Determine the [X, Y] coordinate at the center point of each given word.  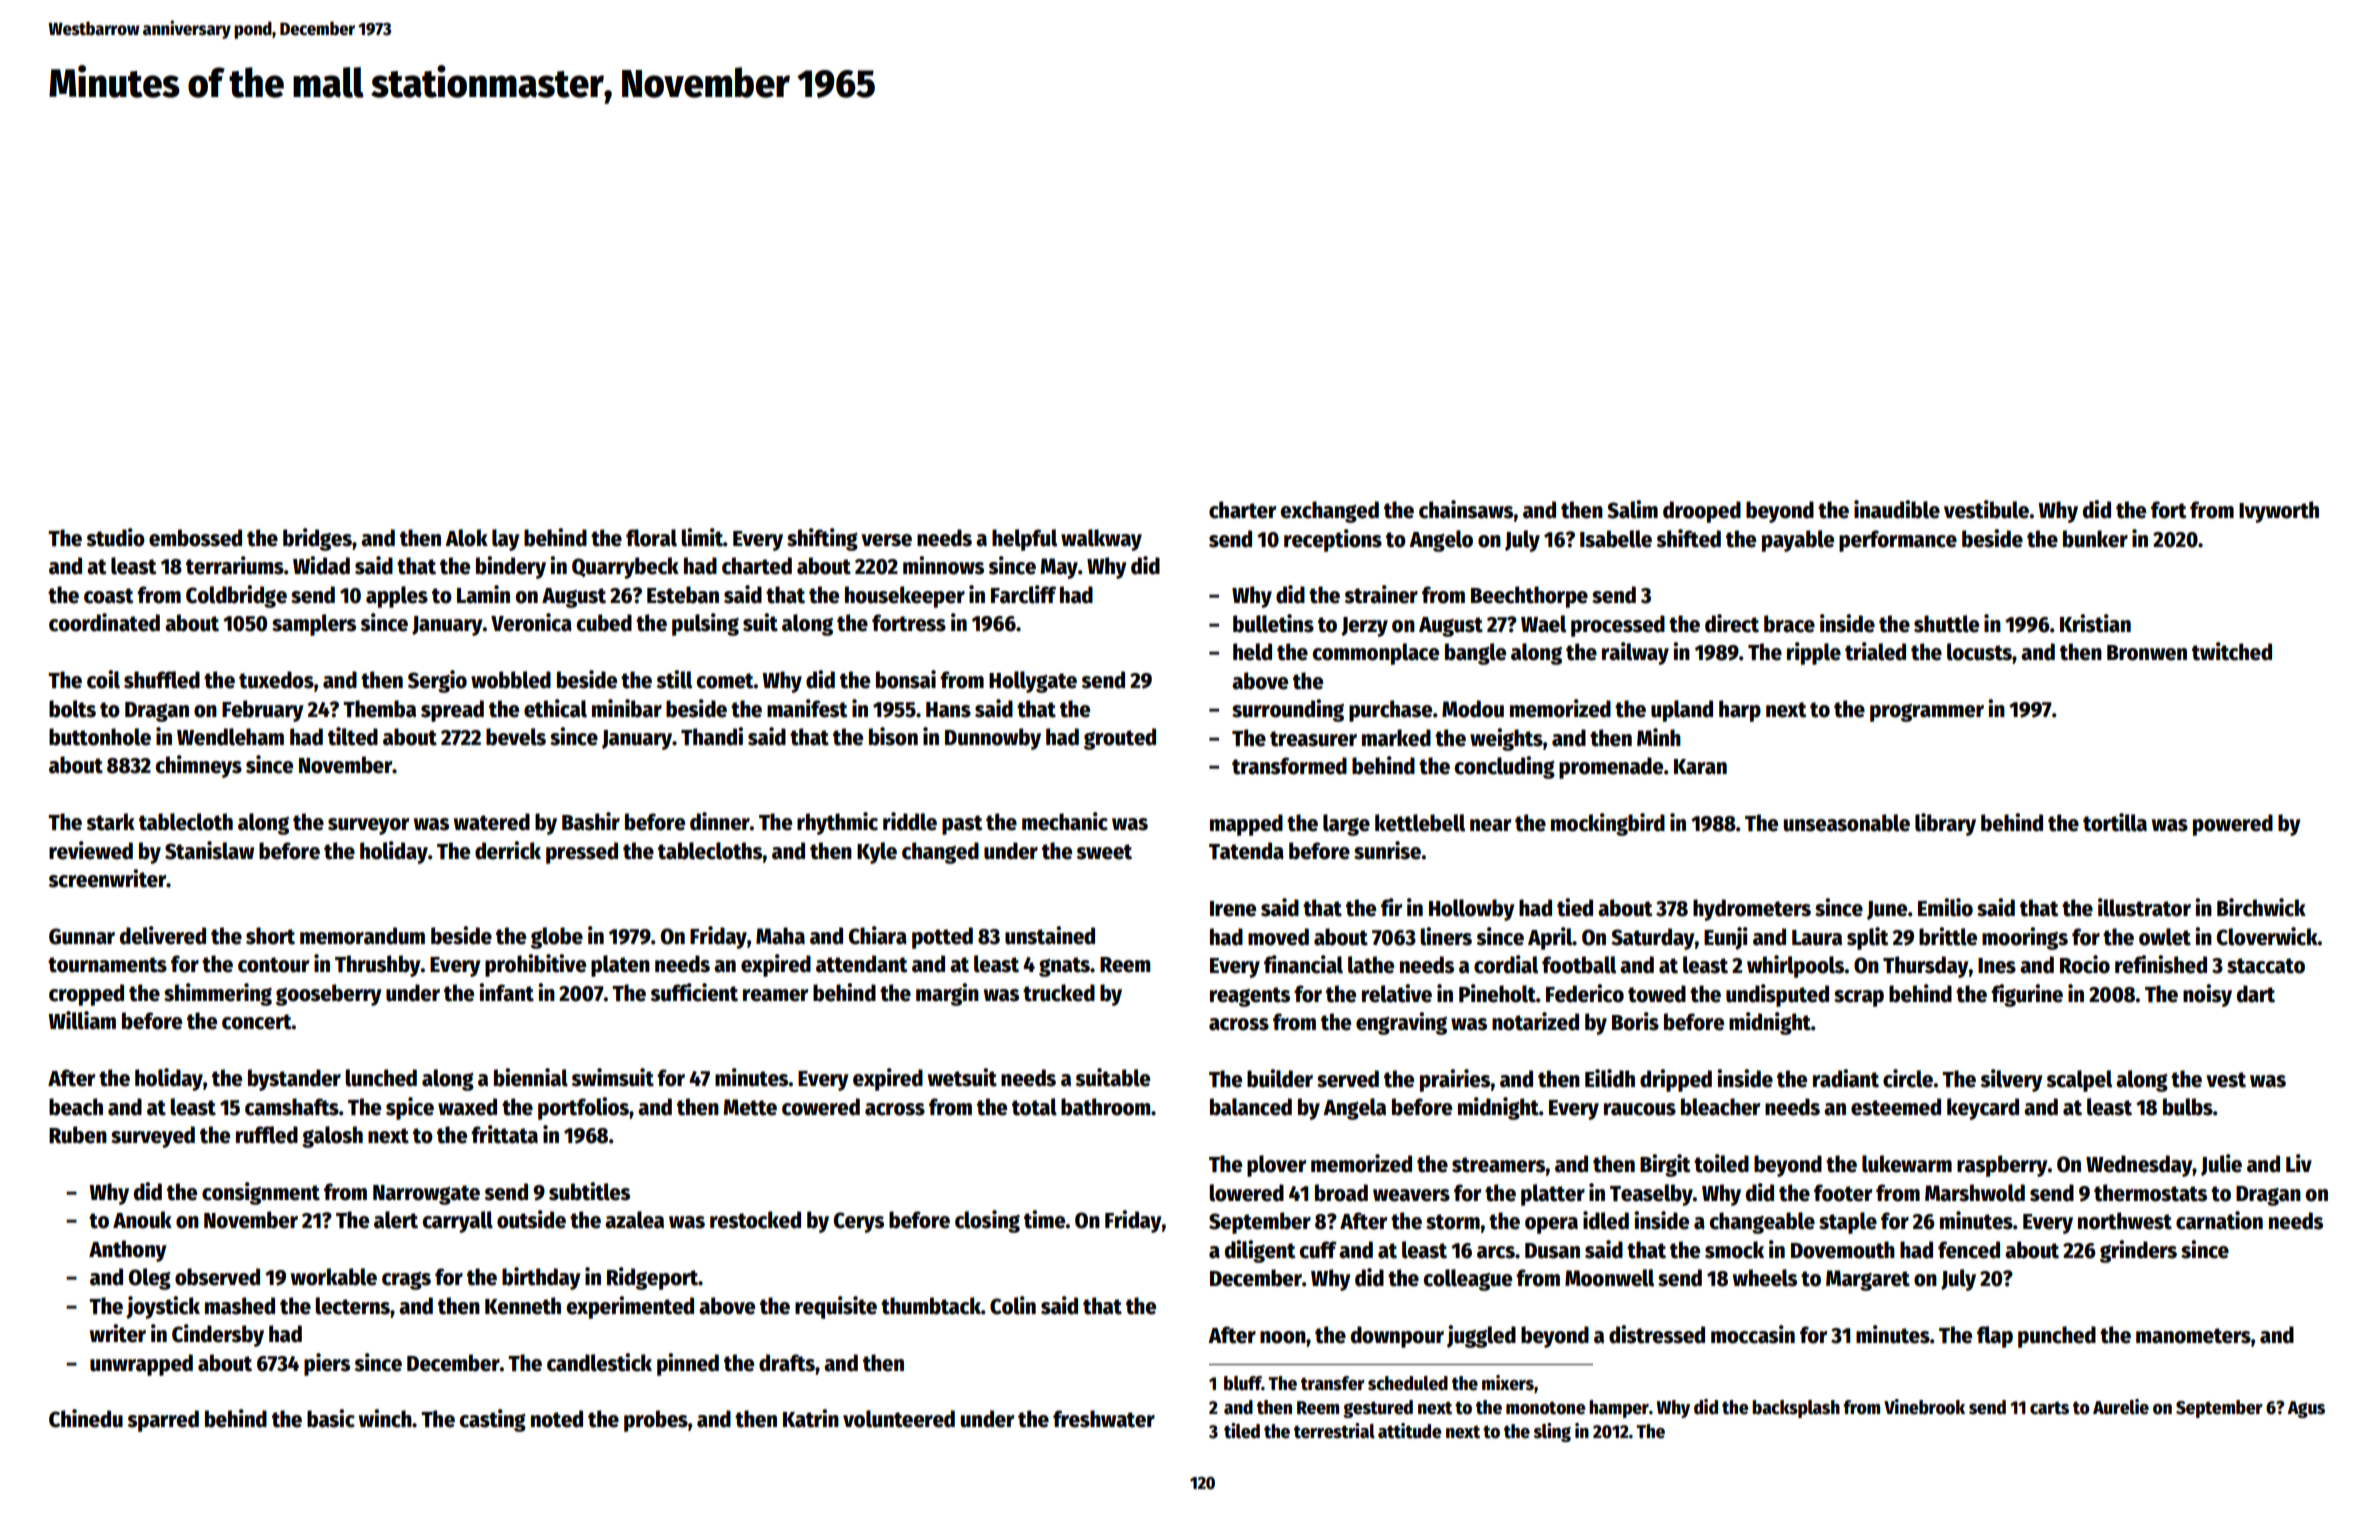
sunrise [1387, 850]
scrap [1859, 998]
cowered [821, 1107]
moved [1278, 937]
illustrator [2144, 907]
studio [115, 537]
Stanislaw [209, 850]
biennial [531, 1077]
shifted [1688, 538]
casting [492, 1420]
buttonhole [100, 737]
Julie [2221, 1165]
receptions [1333, 540]
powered [2233, 825]
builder [1280, 1078]
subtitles [589, 1191]
